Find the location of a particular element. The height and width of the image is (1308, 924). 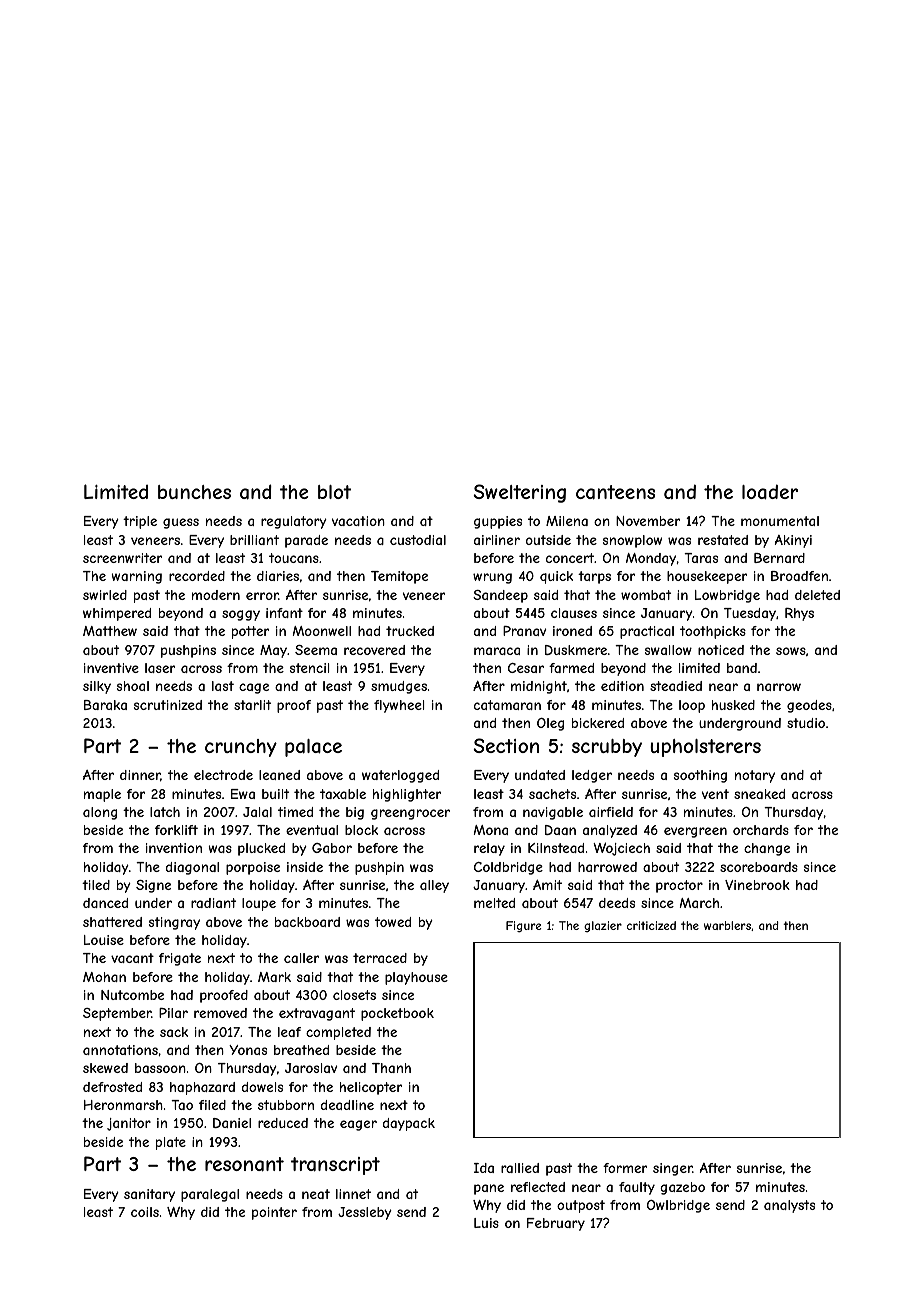

blot is located at coordinates (334, 492).
